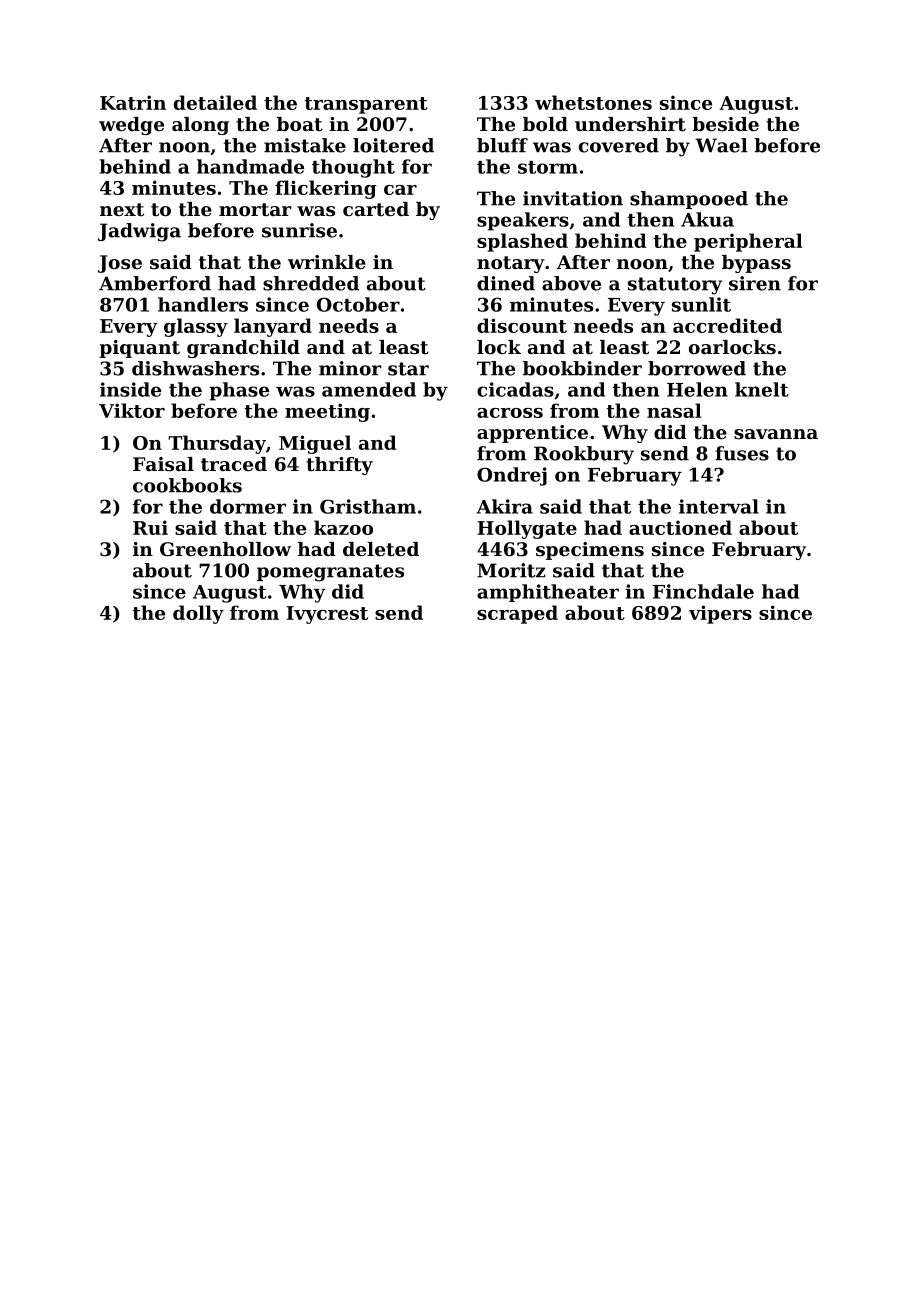 This image has width=924, height=1308. Describe the element at coordinates (522, 325) in the image. I see `discount` at that location.
